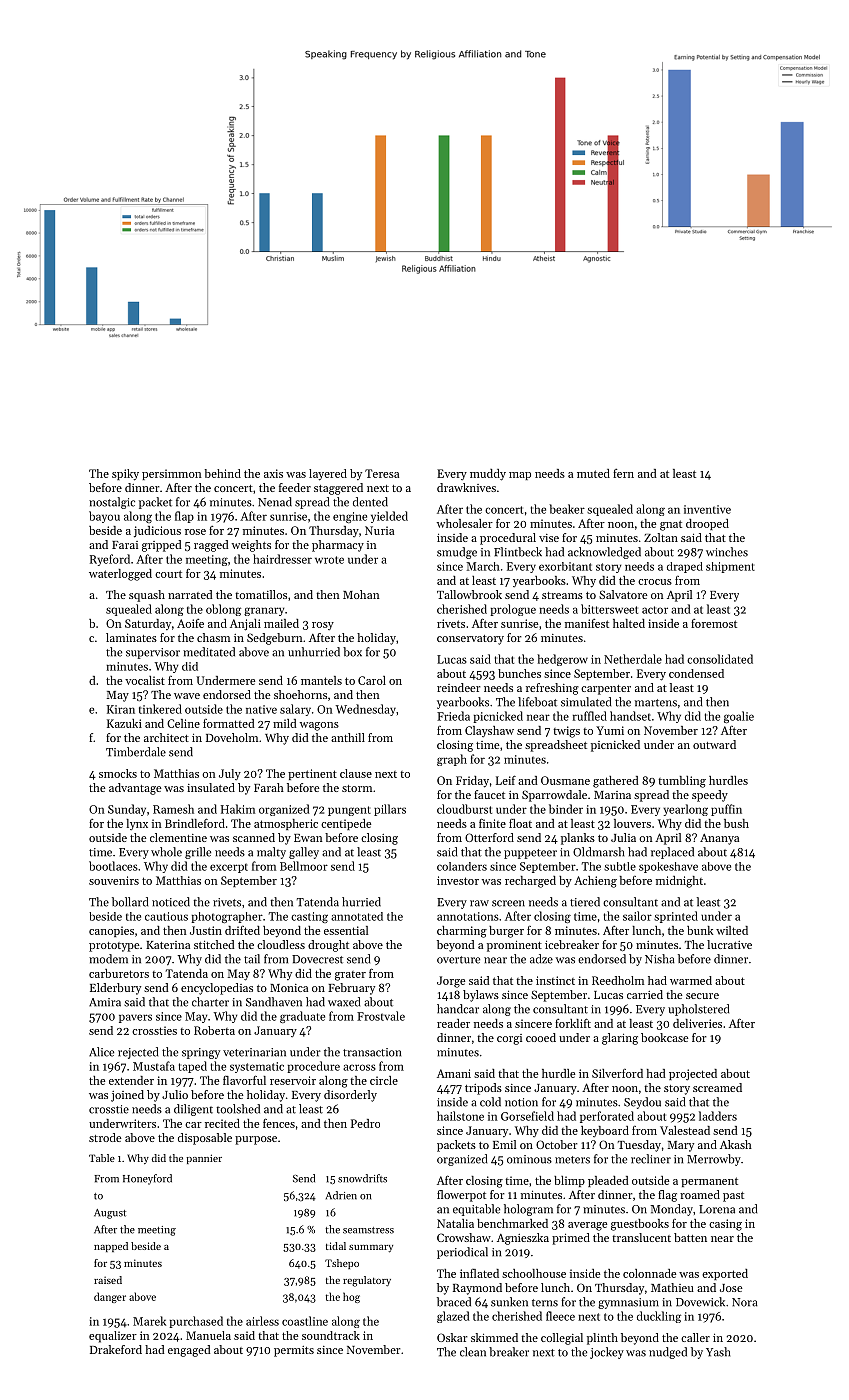 The image size is (849, 1400). Describe the element at coordinates (125, 475) in the screenshot. I see `spiky` at that location.
